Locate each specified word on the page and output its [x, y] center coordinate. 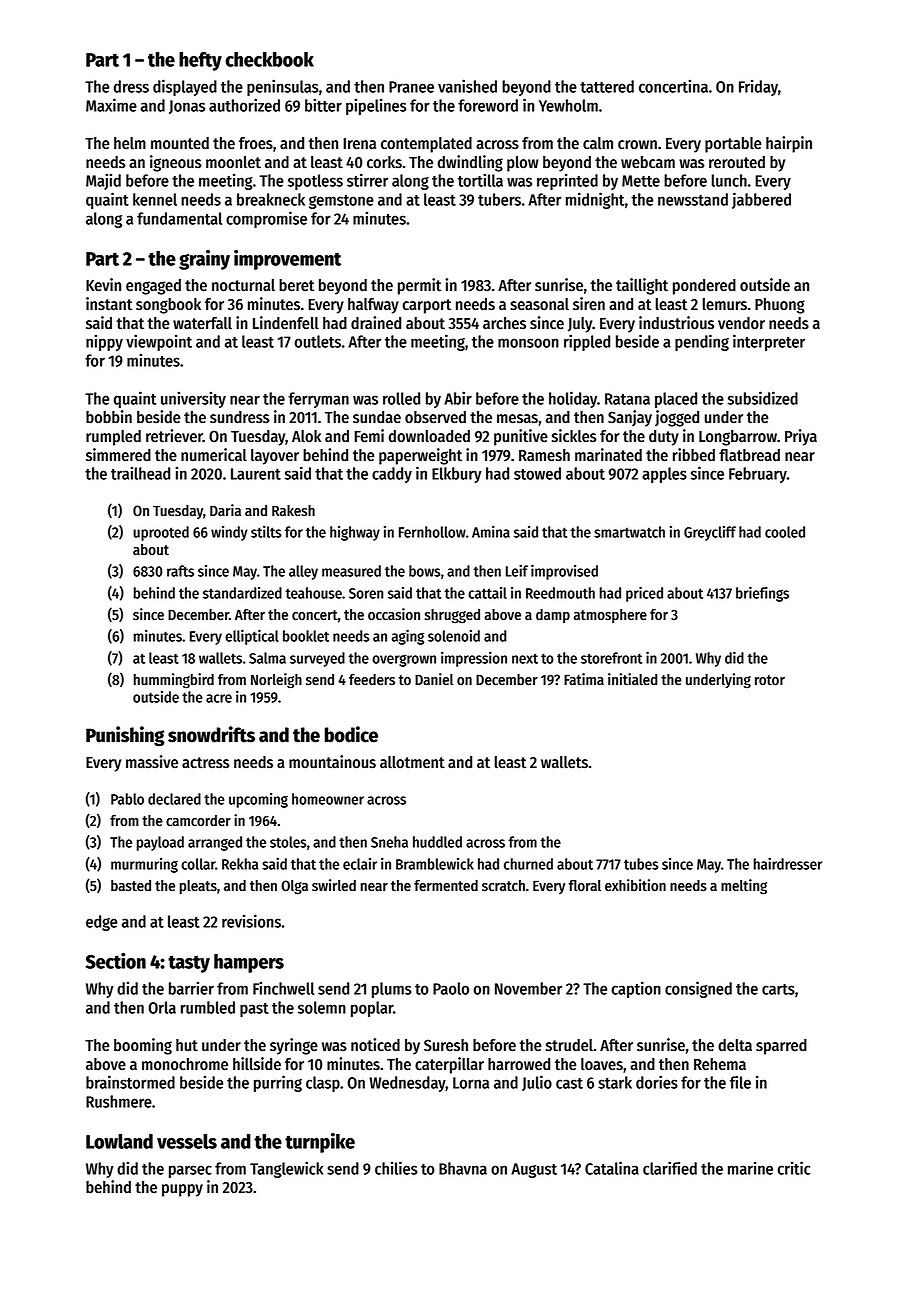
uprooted [161, 533]
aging [408, 637]
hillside [257, 1064]
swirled [334, 885]
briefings [762, 594]
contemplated [426, 145]
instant [109, 304]
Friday [758, 87]
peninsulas [282, 87]
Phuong [780, 306]
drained [376, 323]
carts [778, 989]
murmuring [144, 865]
